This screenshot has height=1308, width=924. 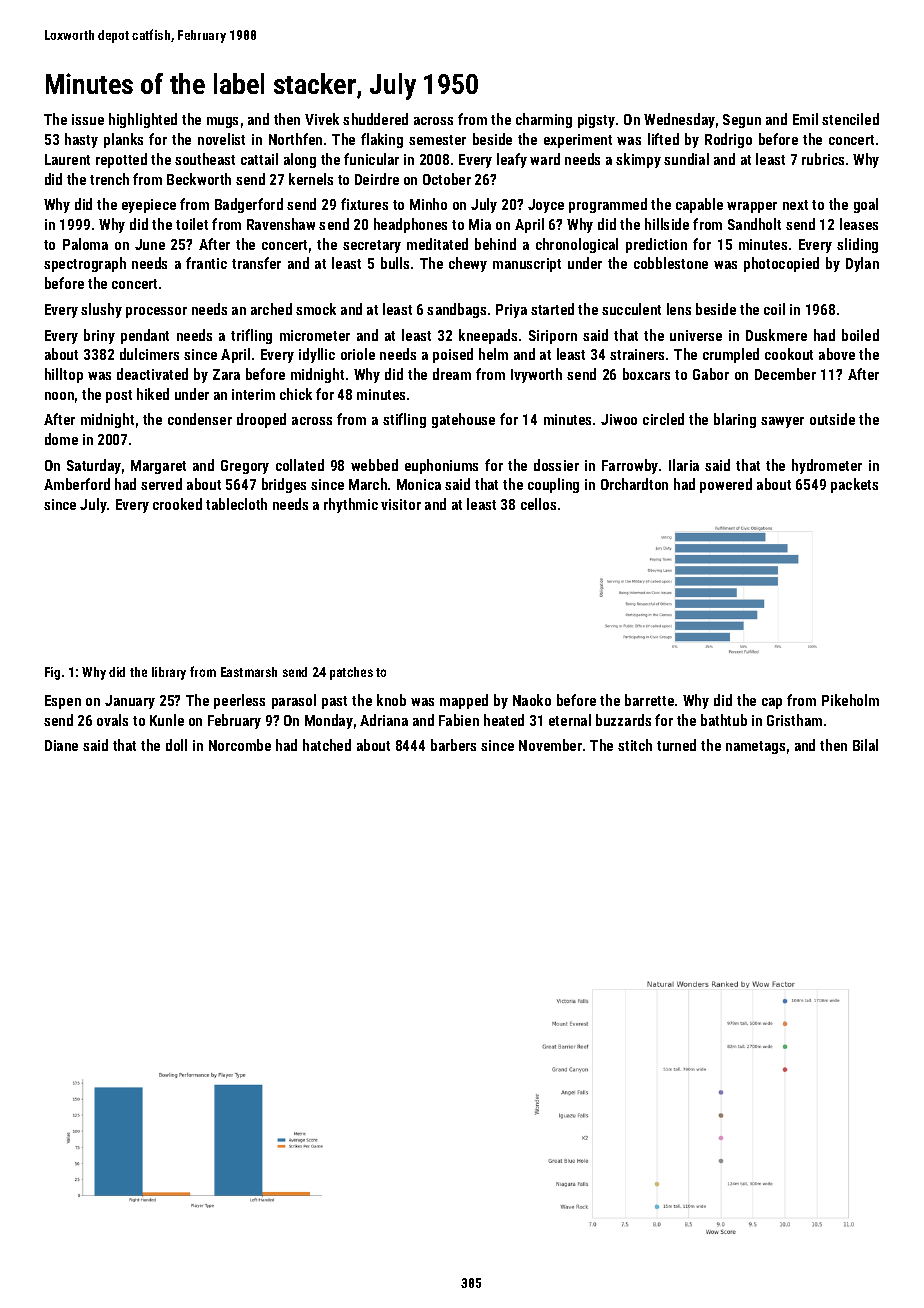 What do you see at coordinates (850, 700) in the screenshot?
I see `Pikeholm` at bounding box center [850, 700].
